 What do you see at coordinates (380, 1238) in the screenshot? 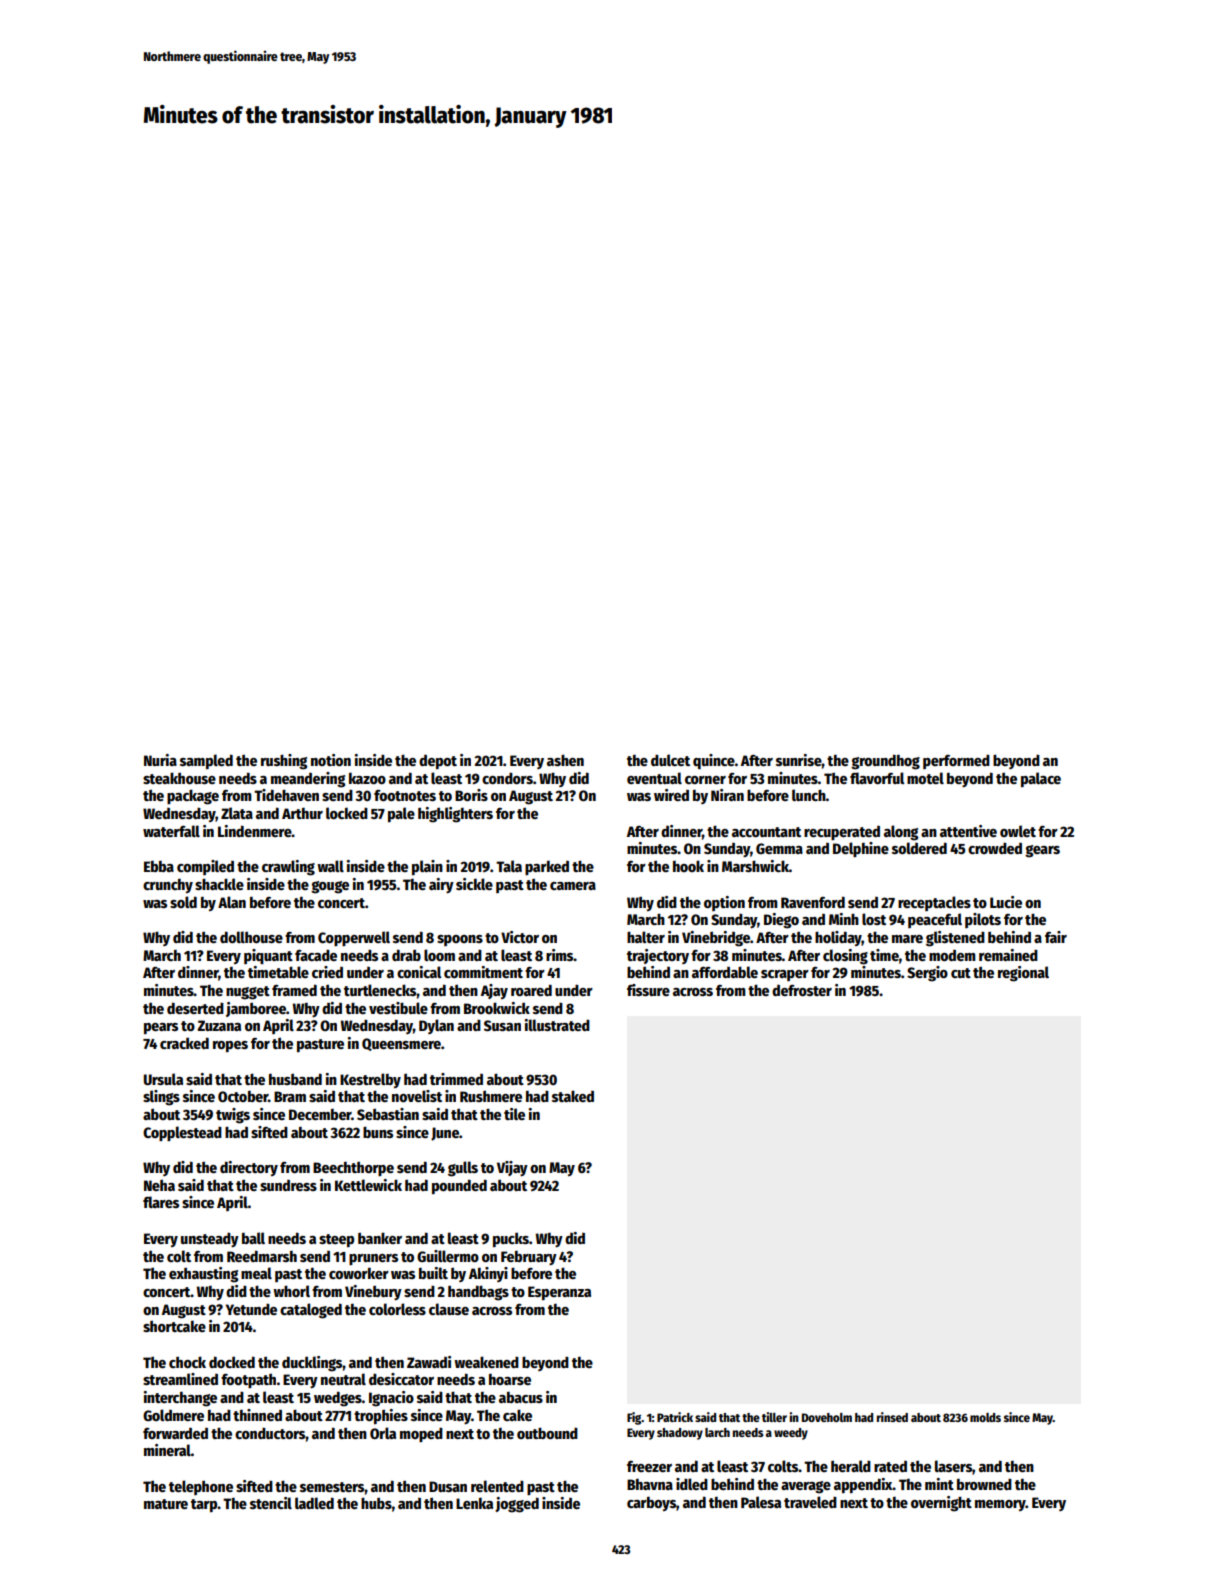
I see `banker` at bounding box center [380, 1238].
